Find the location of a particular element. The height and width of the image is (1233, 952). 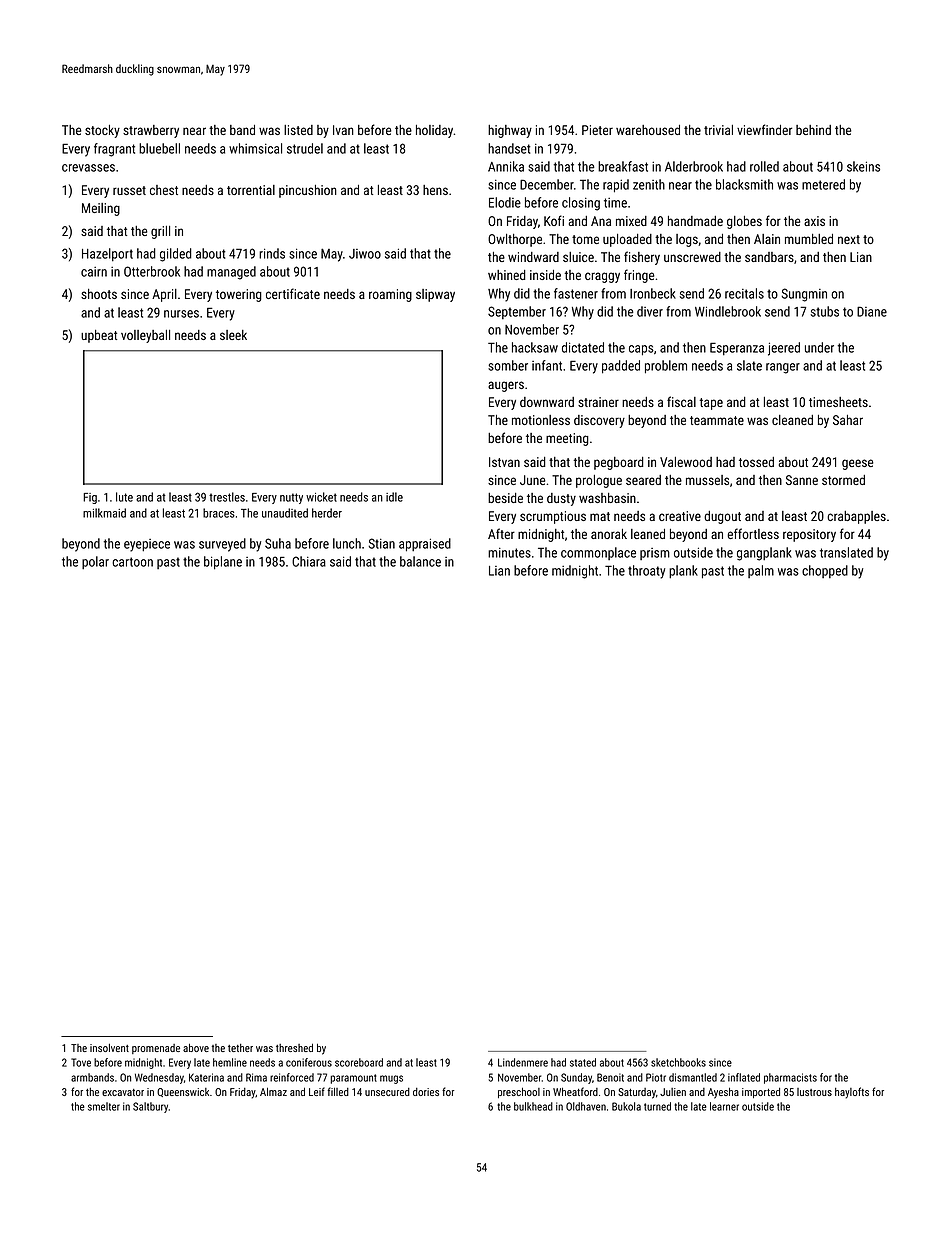

hens is located at coordinates (435, 190).
